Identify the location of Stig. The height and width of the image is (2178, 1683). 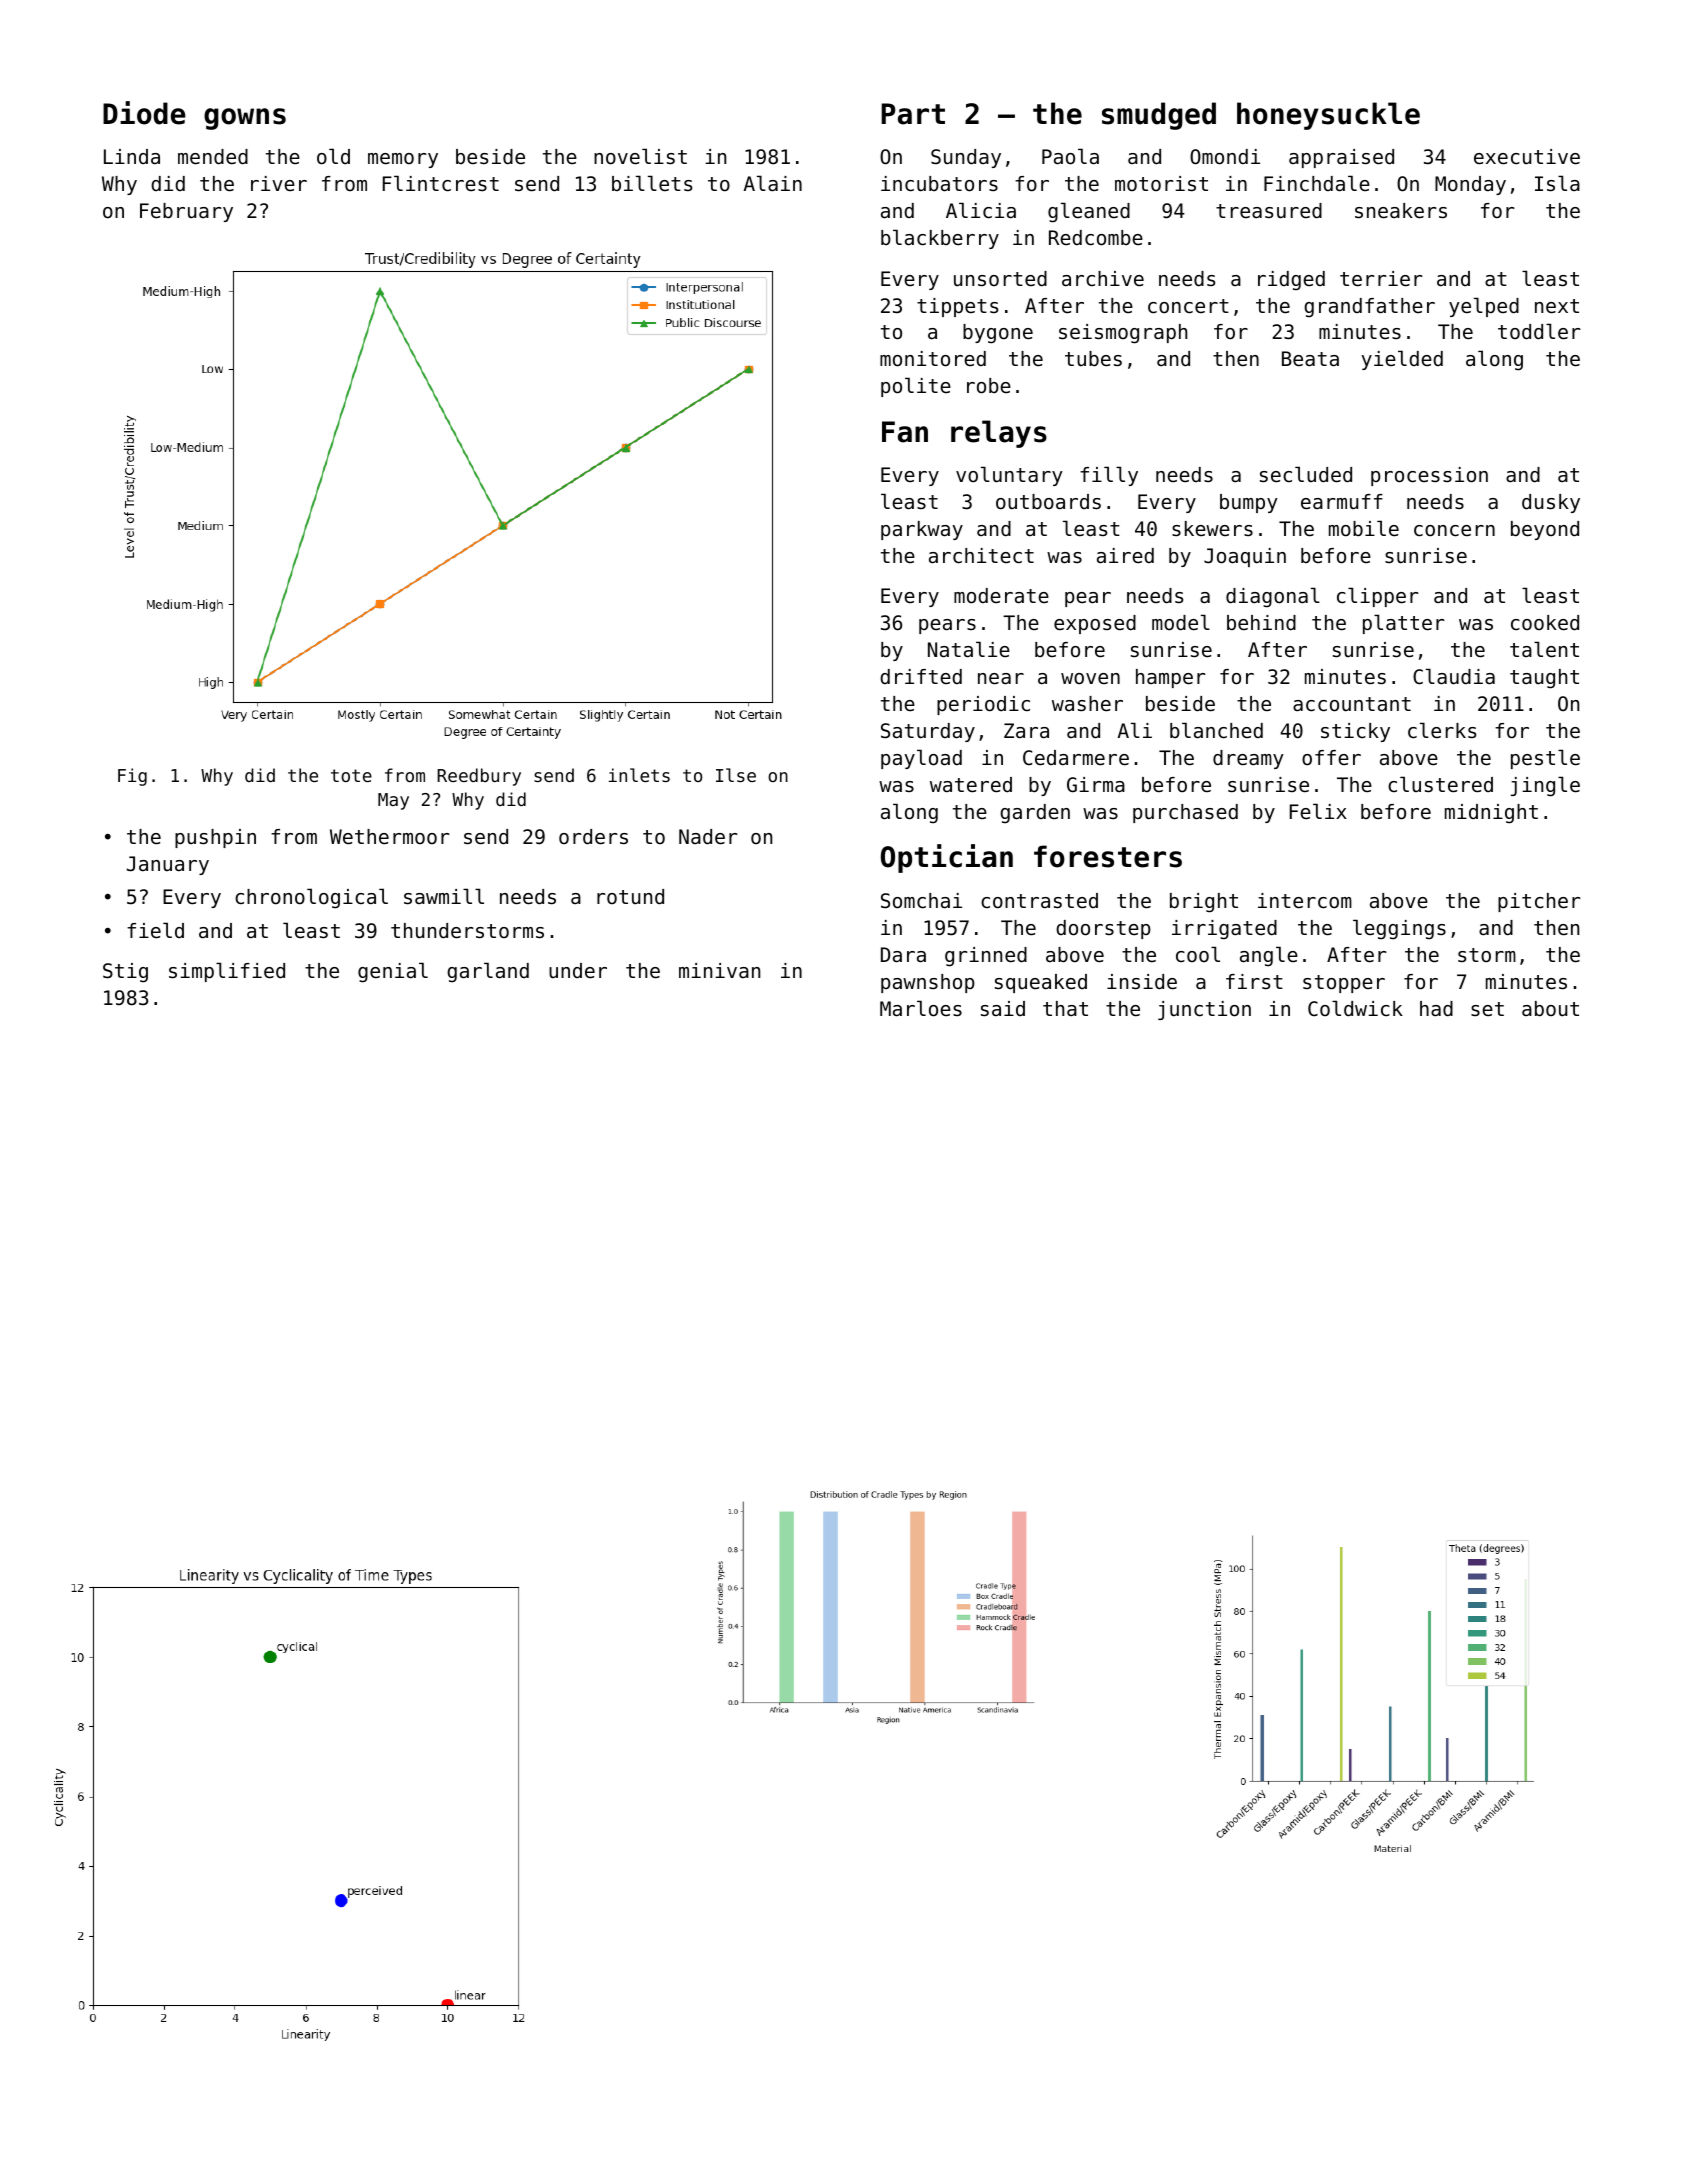
(125, 973).
